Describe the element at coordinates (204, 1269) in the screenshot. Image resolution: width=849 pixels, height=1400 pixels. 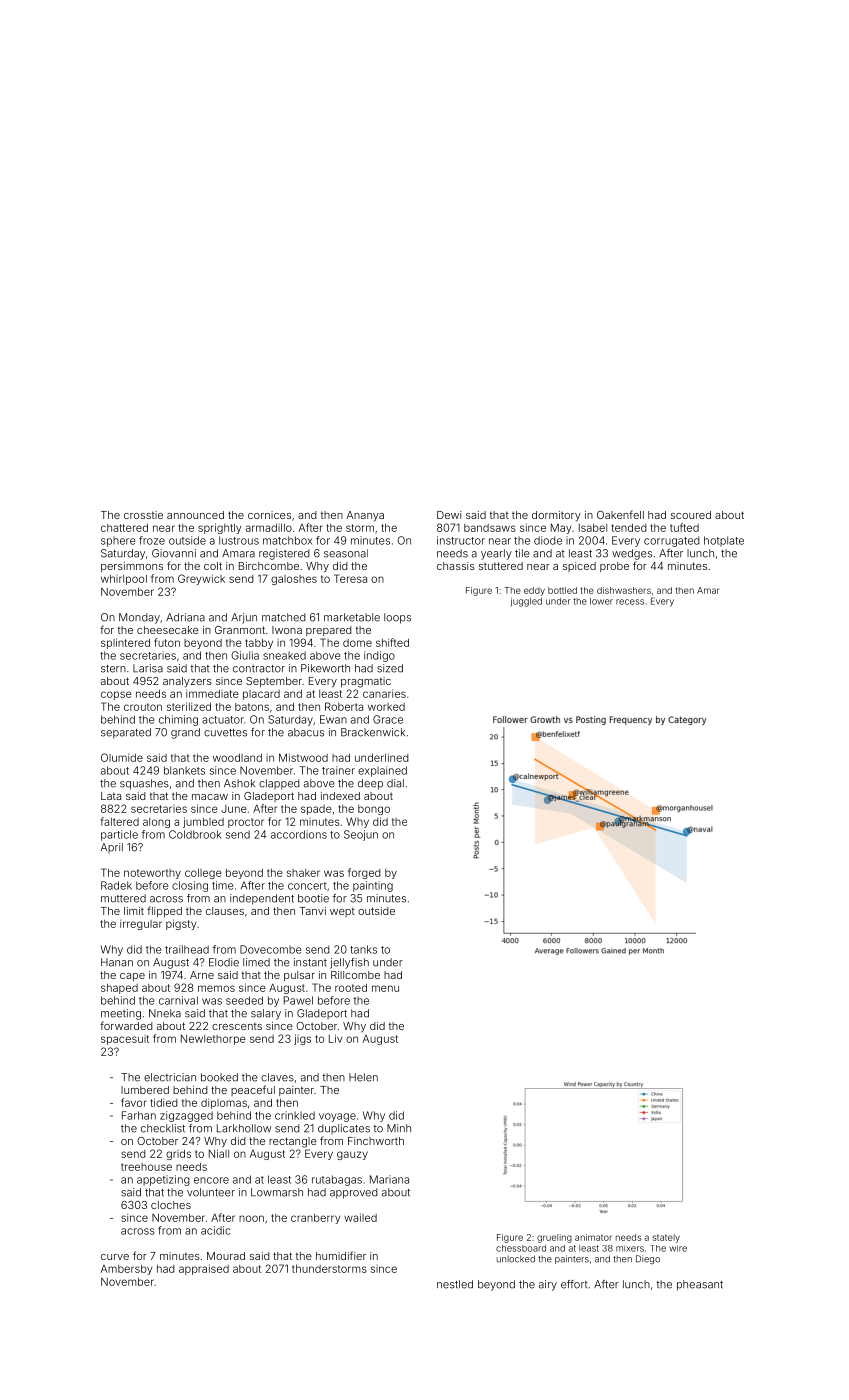
I see `appraised` at that location.
